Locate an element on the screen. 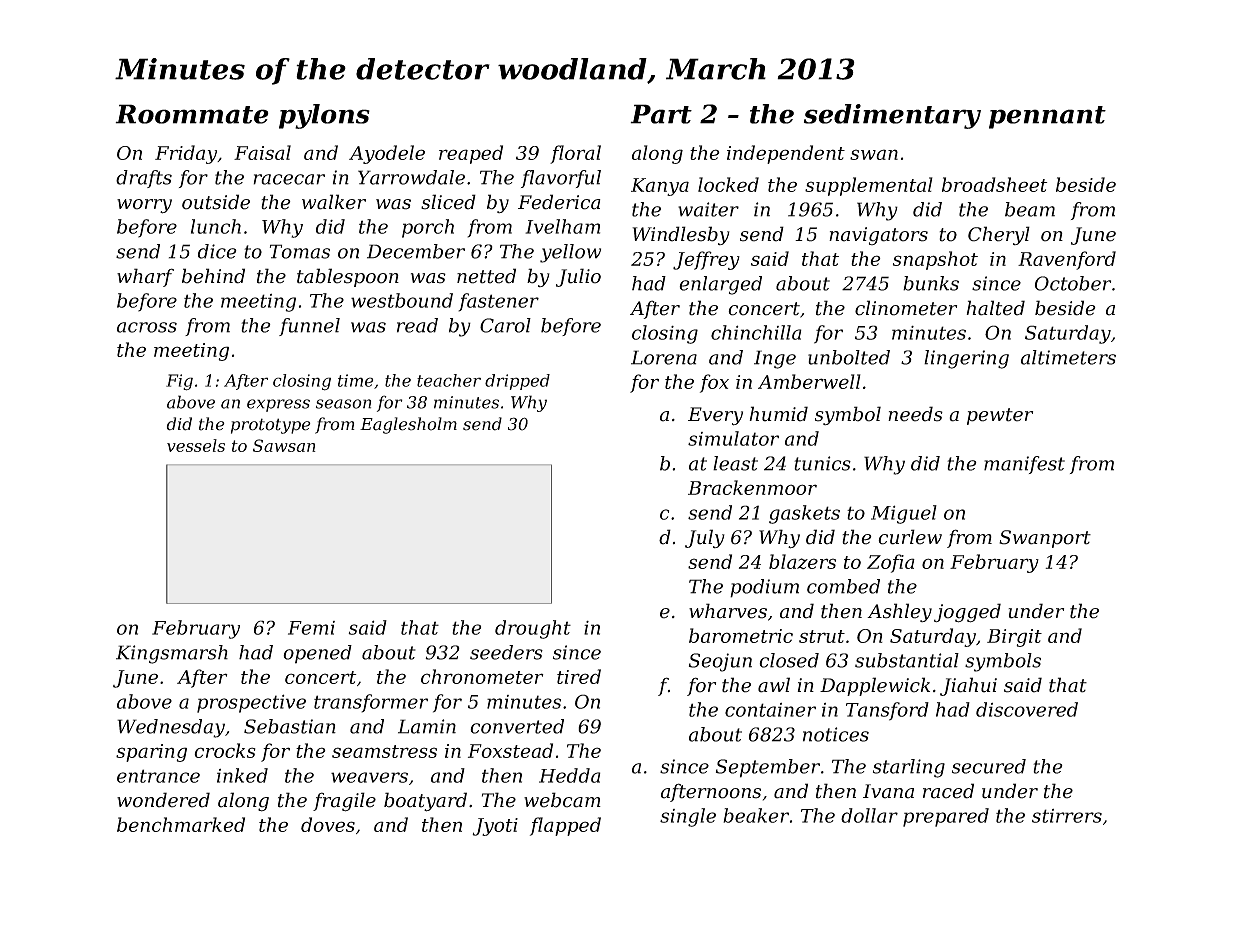 The image size is (1233, 952). doves is located at coordinates (328, 824).
